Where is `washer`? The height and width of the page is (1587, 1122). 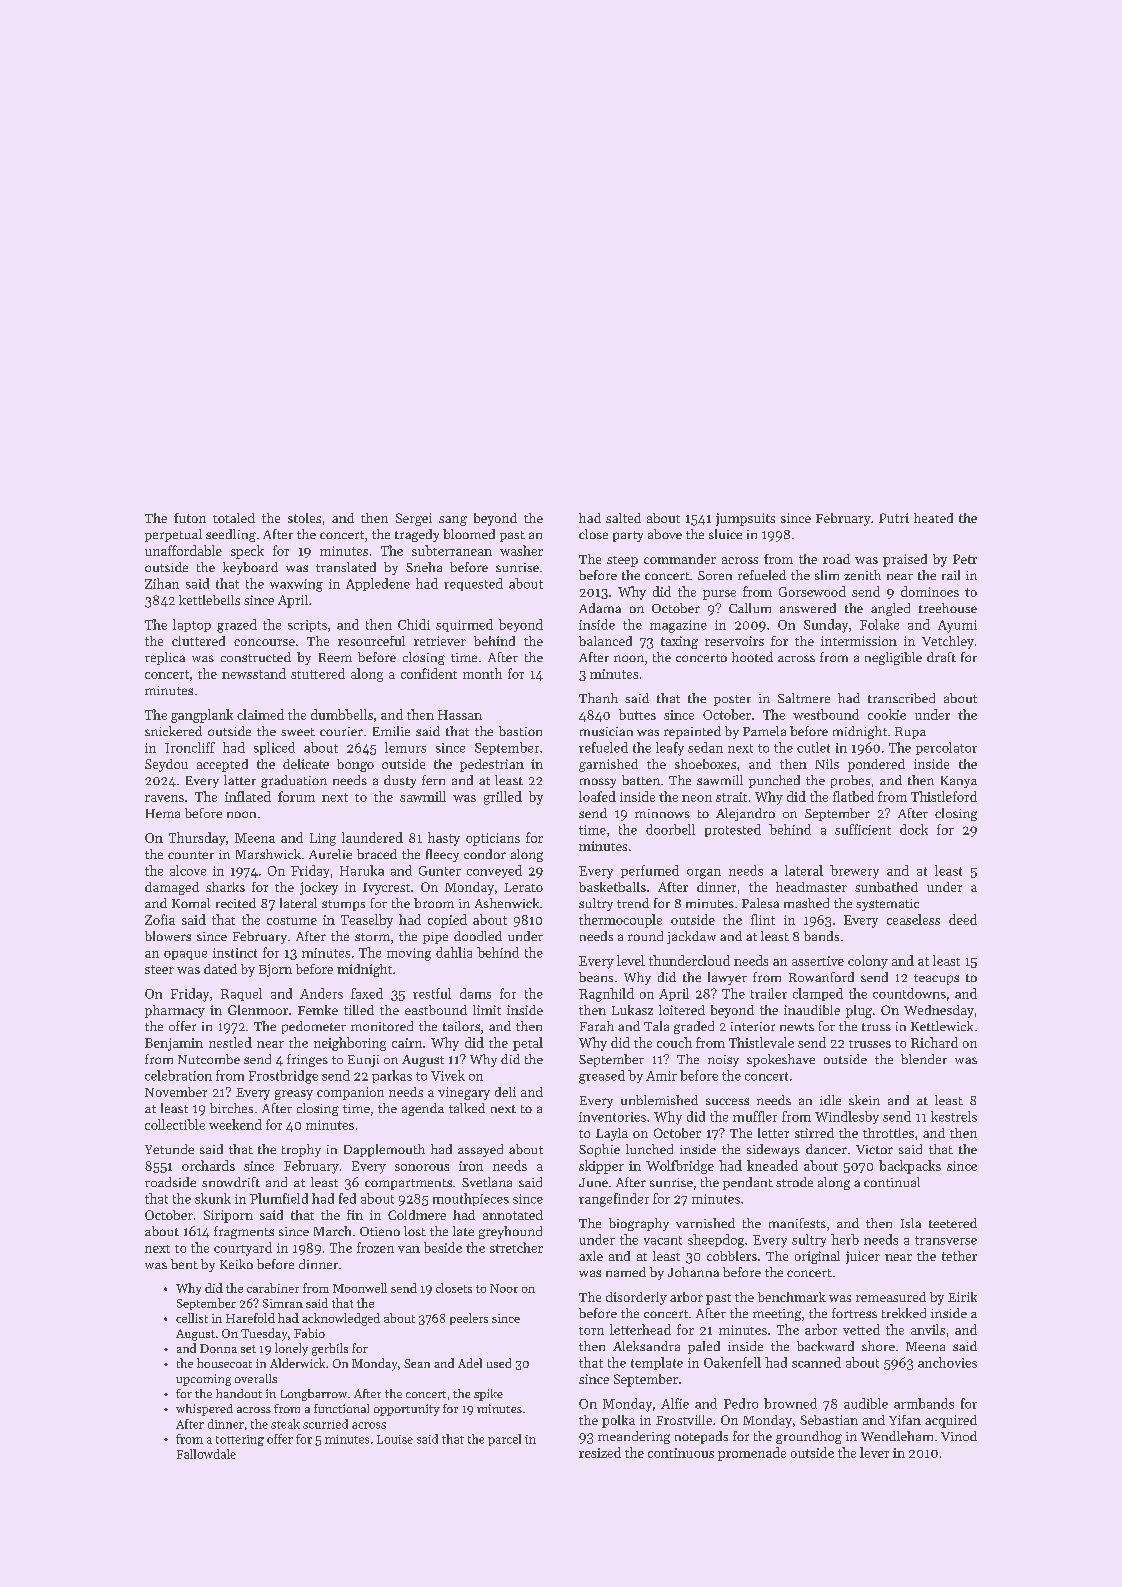
washer is located at coordinates (521, 550).
